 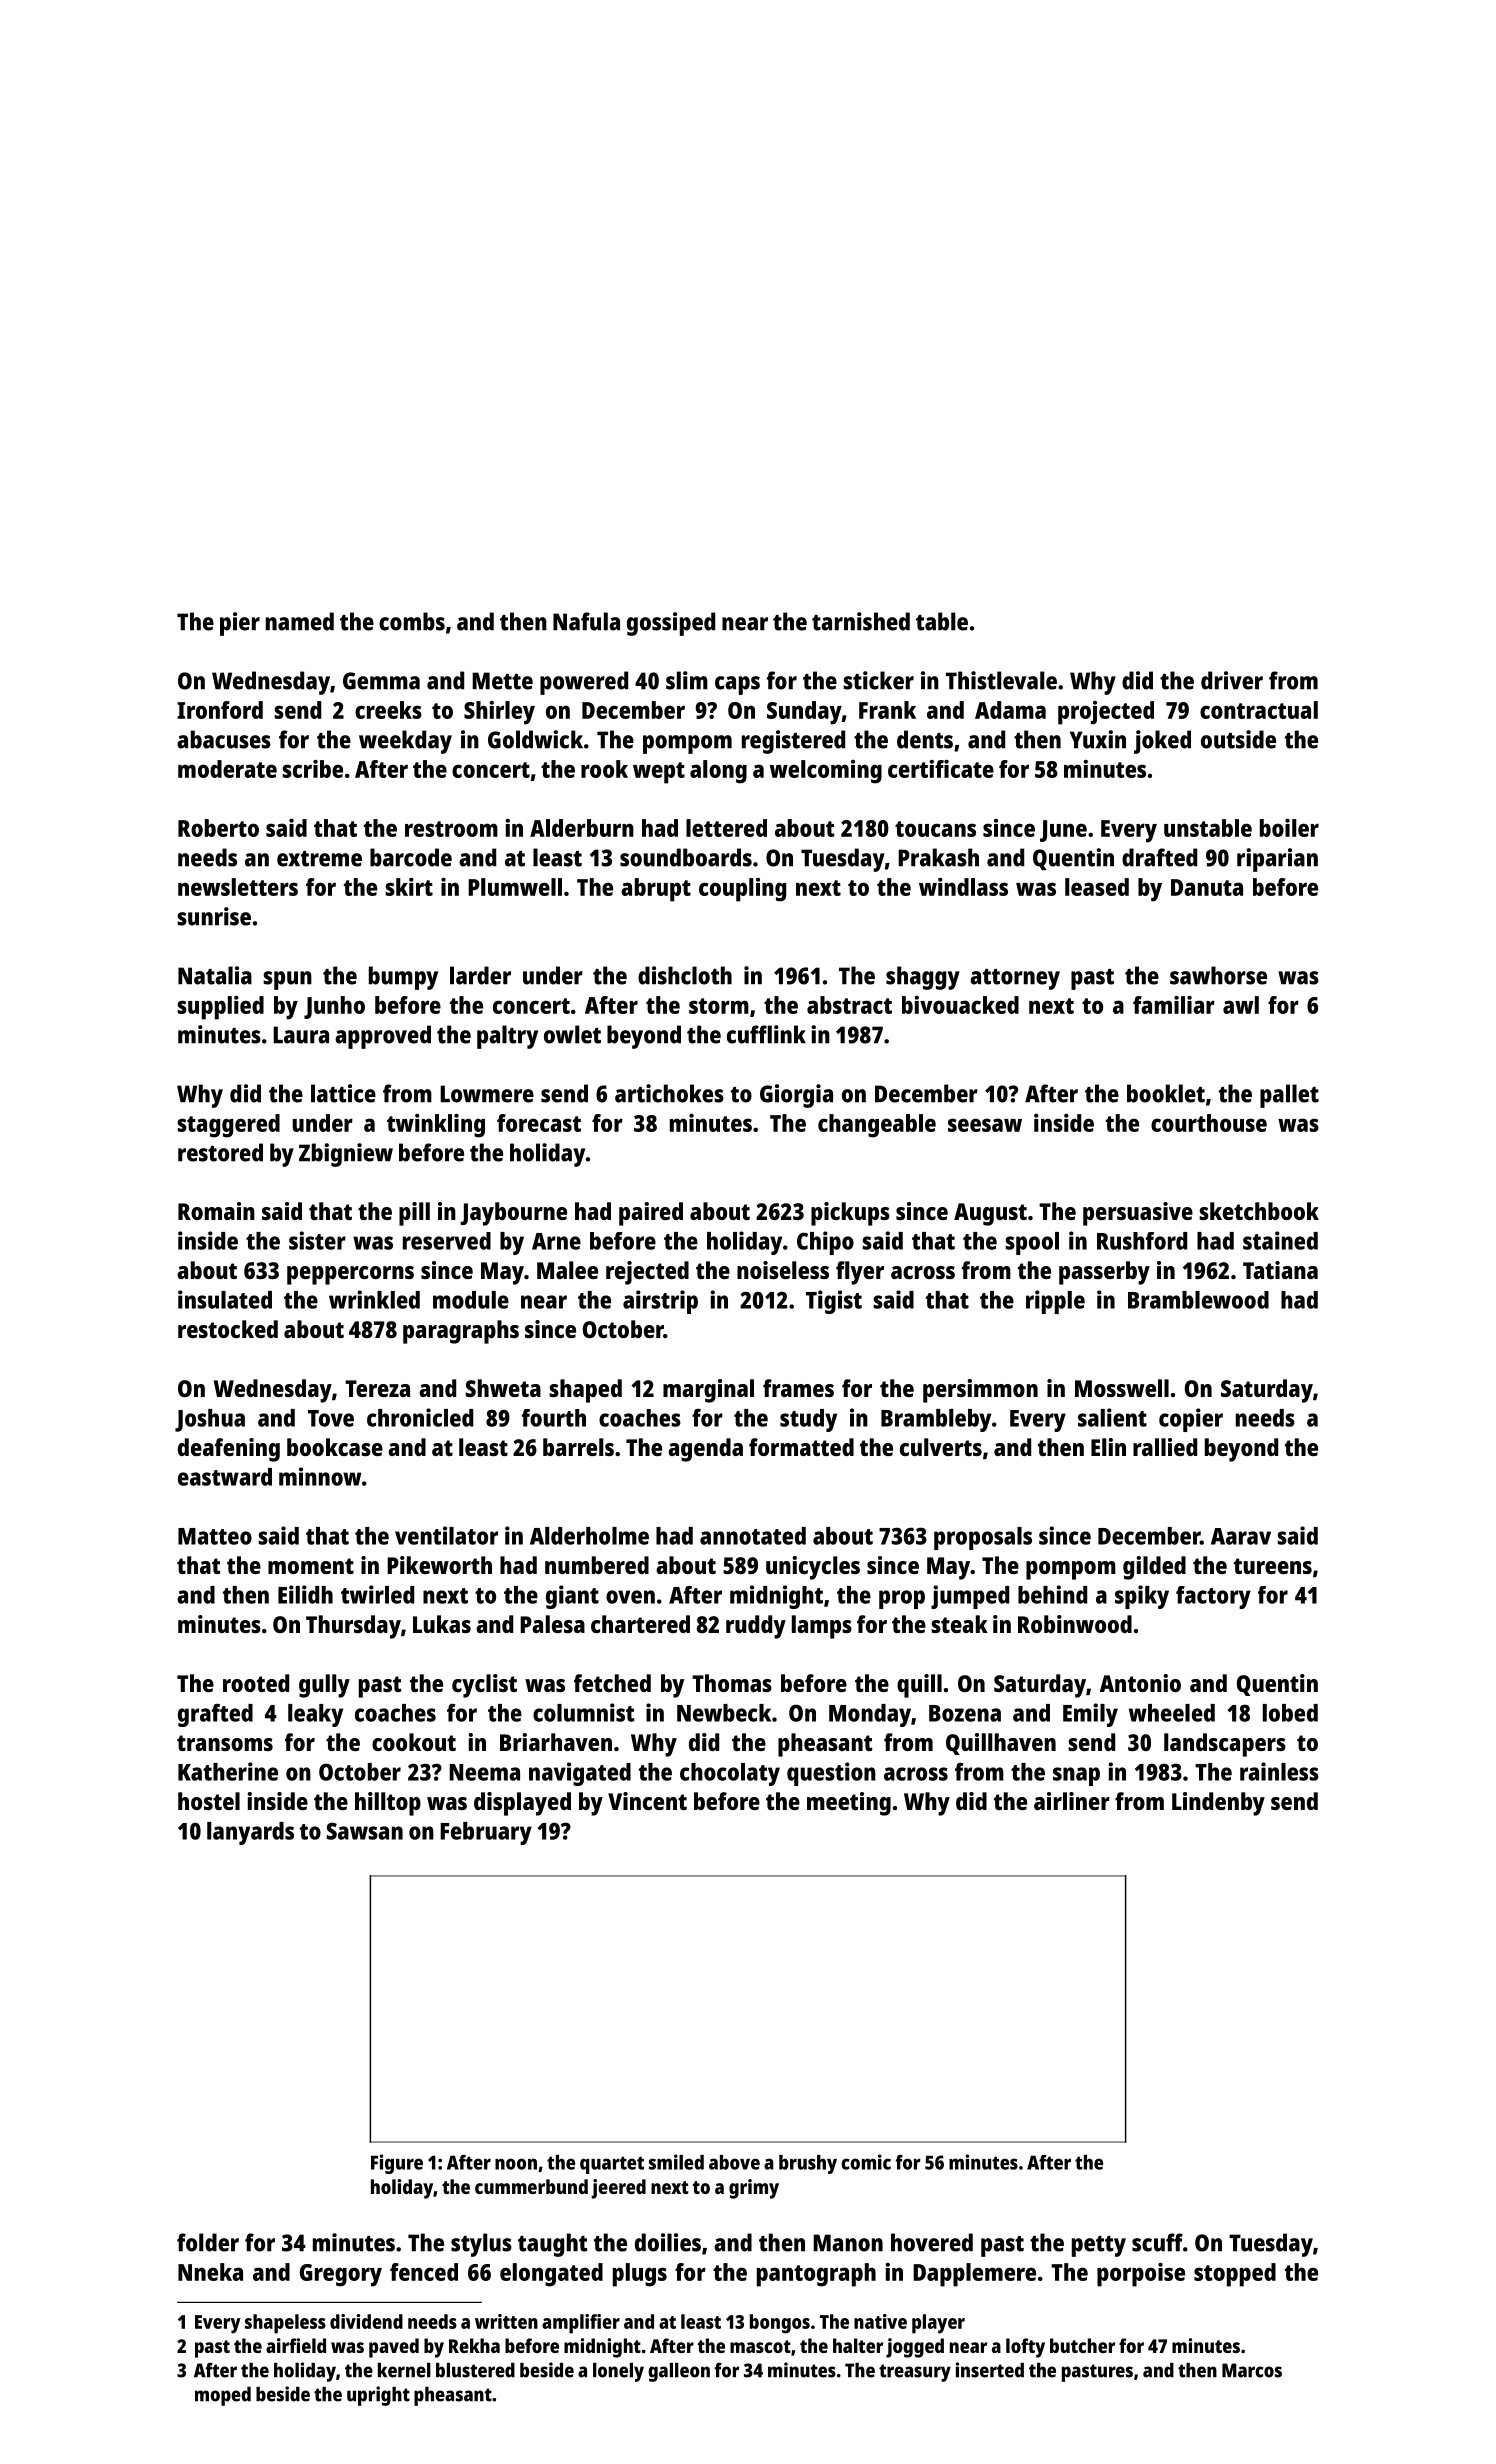 I want to click on shapeless, so click(x=285, y=2324).
